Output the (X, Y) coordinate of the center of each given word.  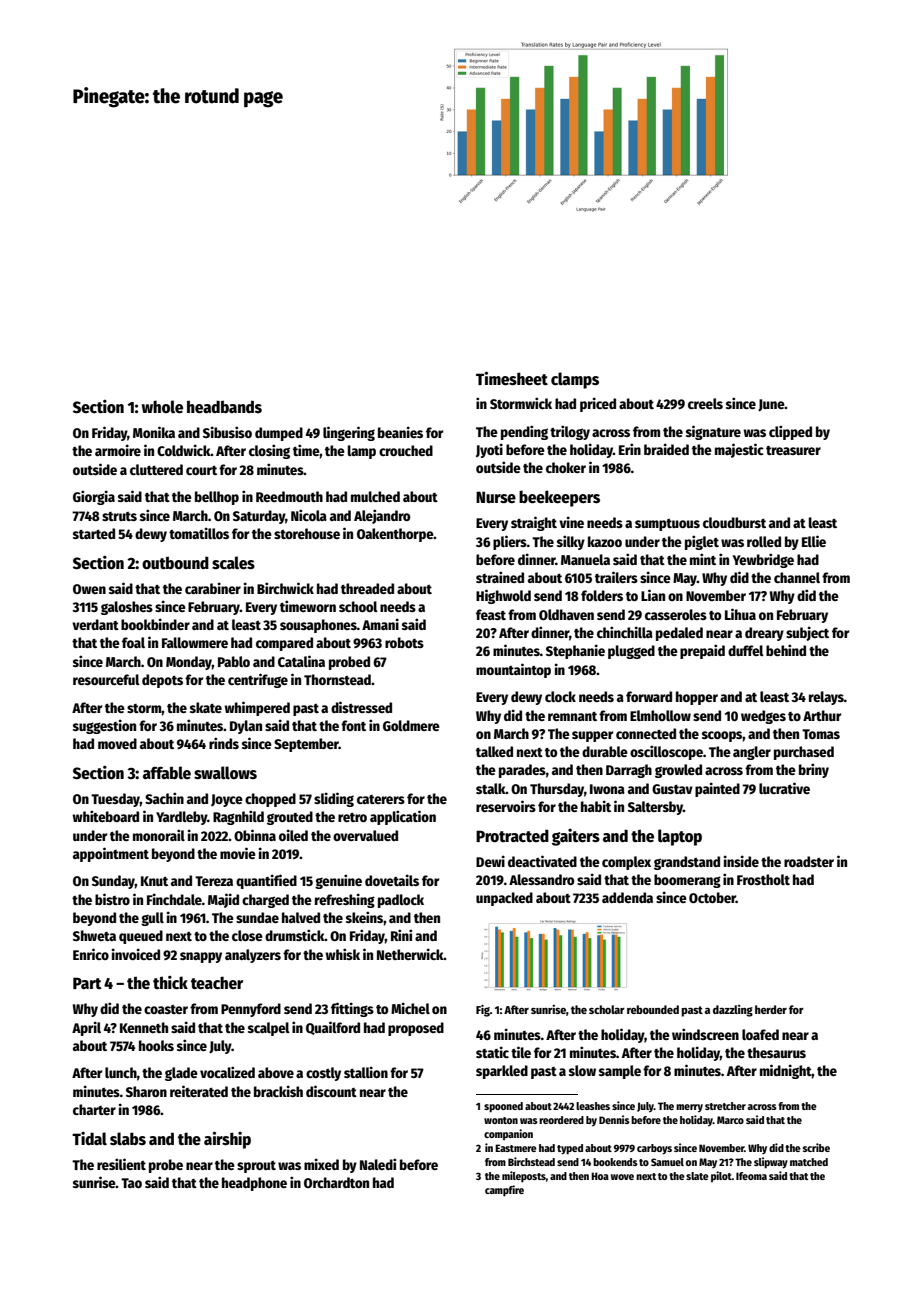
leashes (593, 1106)
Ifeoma (751, 1176)
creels (705, 403)
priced (598, 404)
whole (162, 407)
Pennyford (251, 1010)
